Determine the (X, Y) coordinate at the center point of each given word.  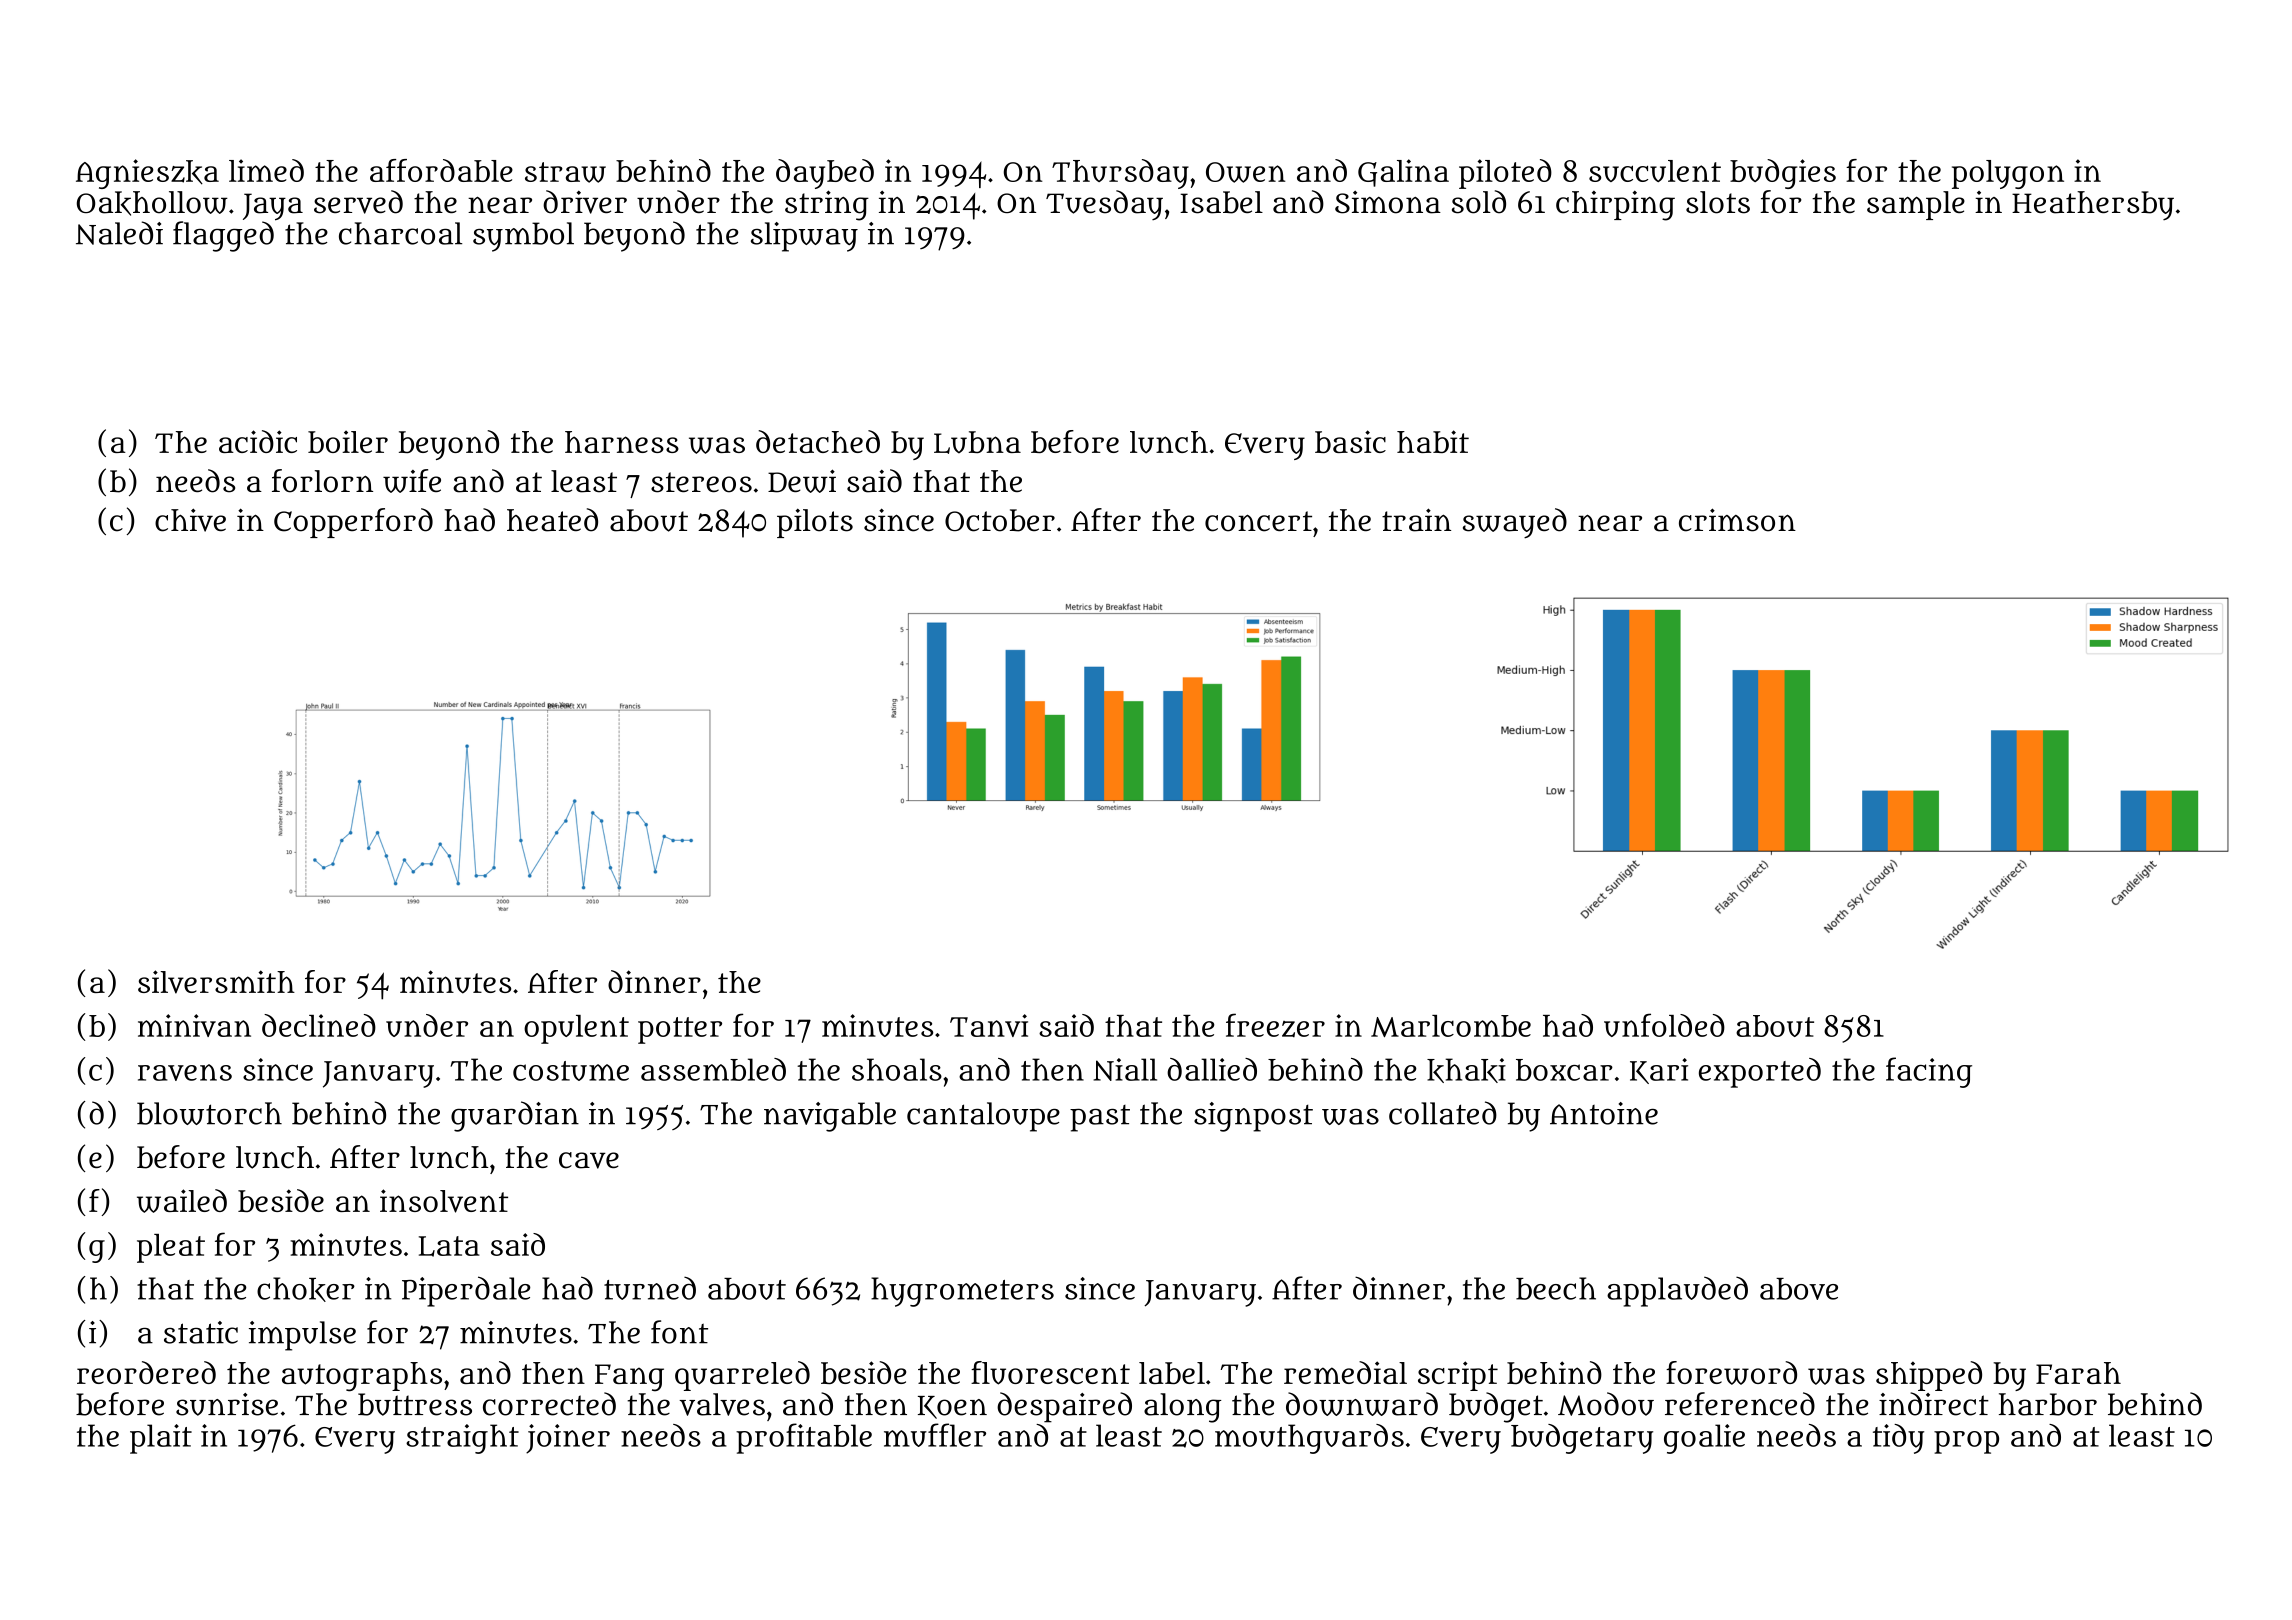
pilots (815, 523)
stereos (701, 482)
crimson (1737, 520)
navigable (830, 1117)
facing (1929, 1072)
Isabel (1221, 202)
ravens (185, 1072)
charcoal (400, 233)
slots (1718, 202)
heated (552, 520)
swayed (1515, 523)
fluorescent (1050, 1373)
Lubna (977, 442)
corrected (549, 1404)
